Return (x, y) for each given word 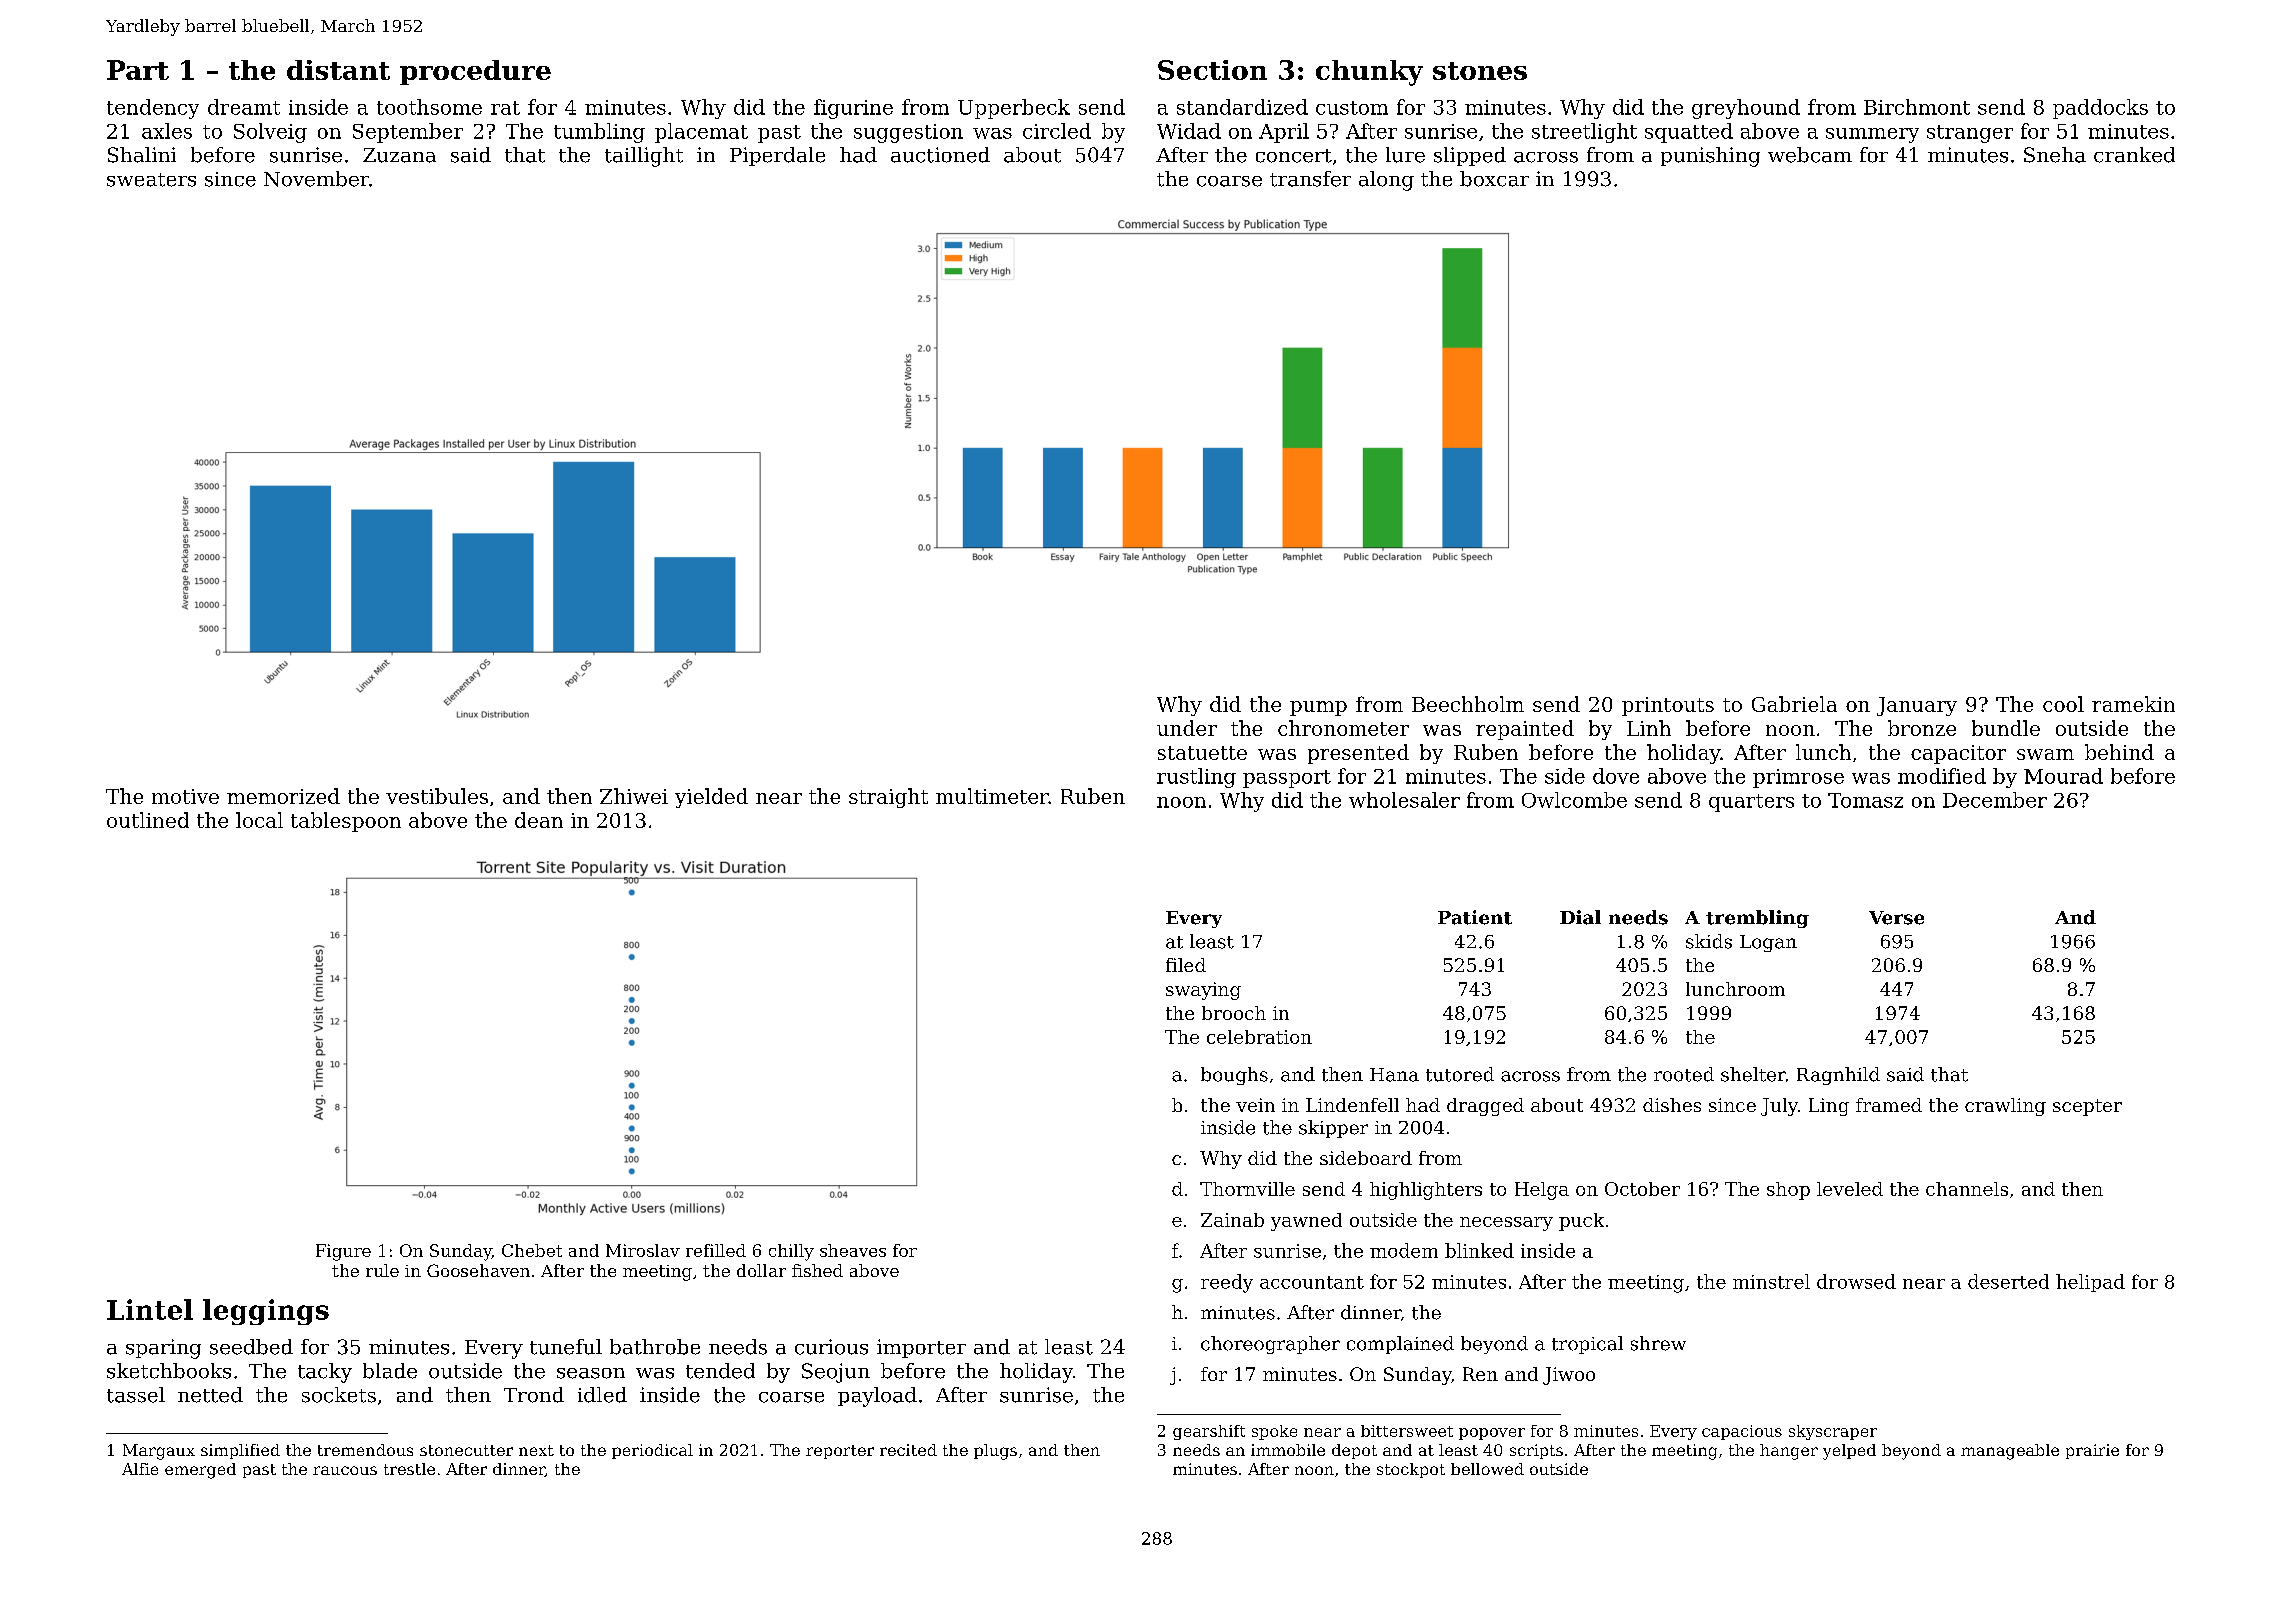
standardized (1242, 107)
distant (338, 70)
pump (1318, 708)
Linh (1649, 728)
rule (382, 1270)
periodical (652, 1451)
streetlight (1584, 133)
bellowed (1487, 1469)
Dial (1580, 917)
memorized (283, 796)
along (1386, 181)
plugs (995, 1452)
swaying (1203, 991)
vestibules (437, 796)
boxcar (1494, 179)
